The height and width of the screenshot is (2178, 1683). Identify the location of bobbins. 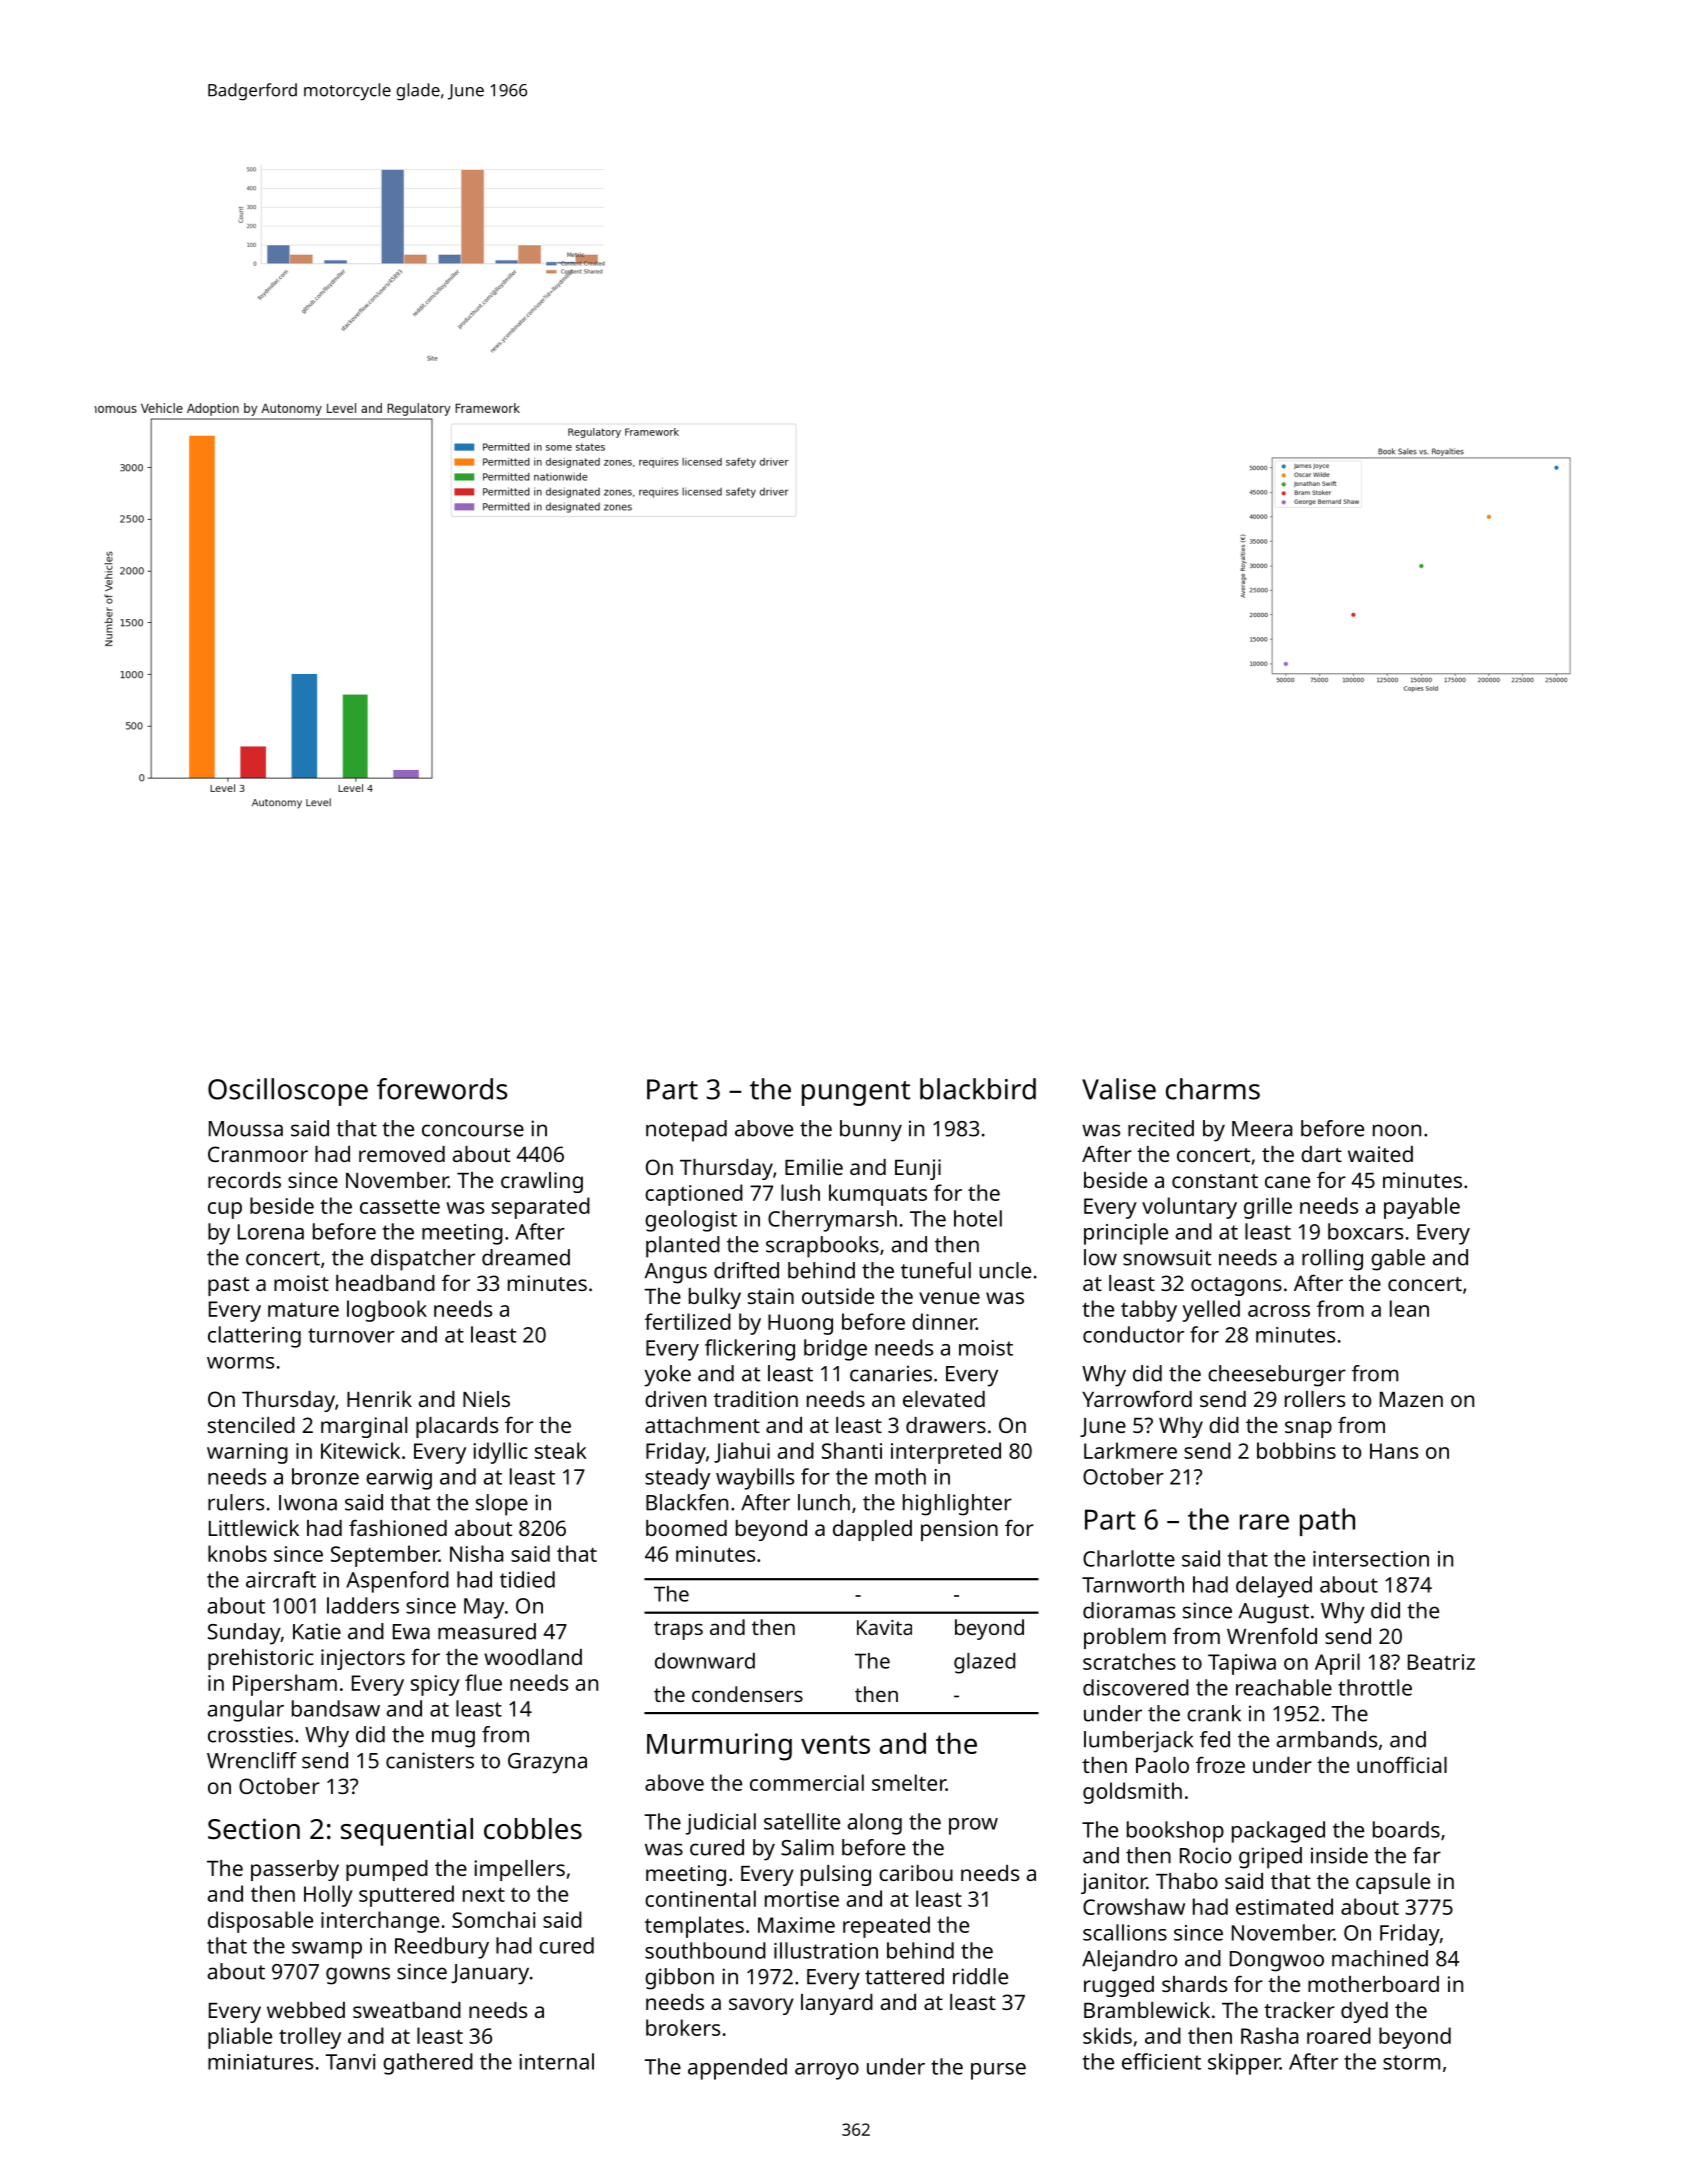
(1296, 1450).
